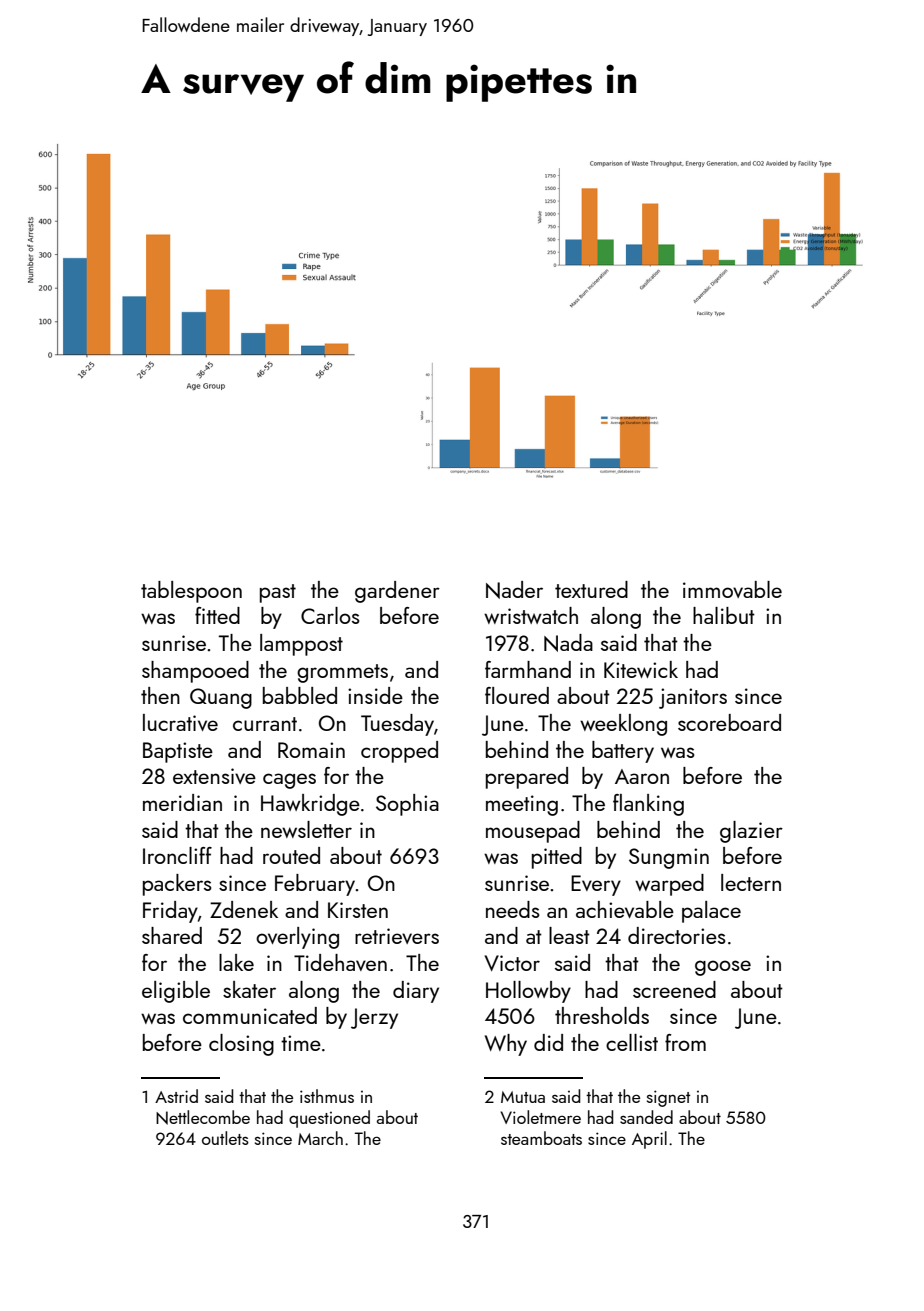 The width and height of the screenshot is (924, 1311). I want to click on gardener, so click(397, 592).
